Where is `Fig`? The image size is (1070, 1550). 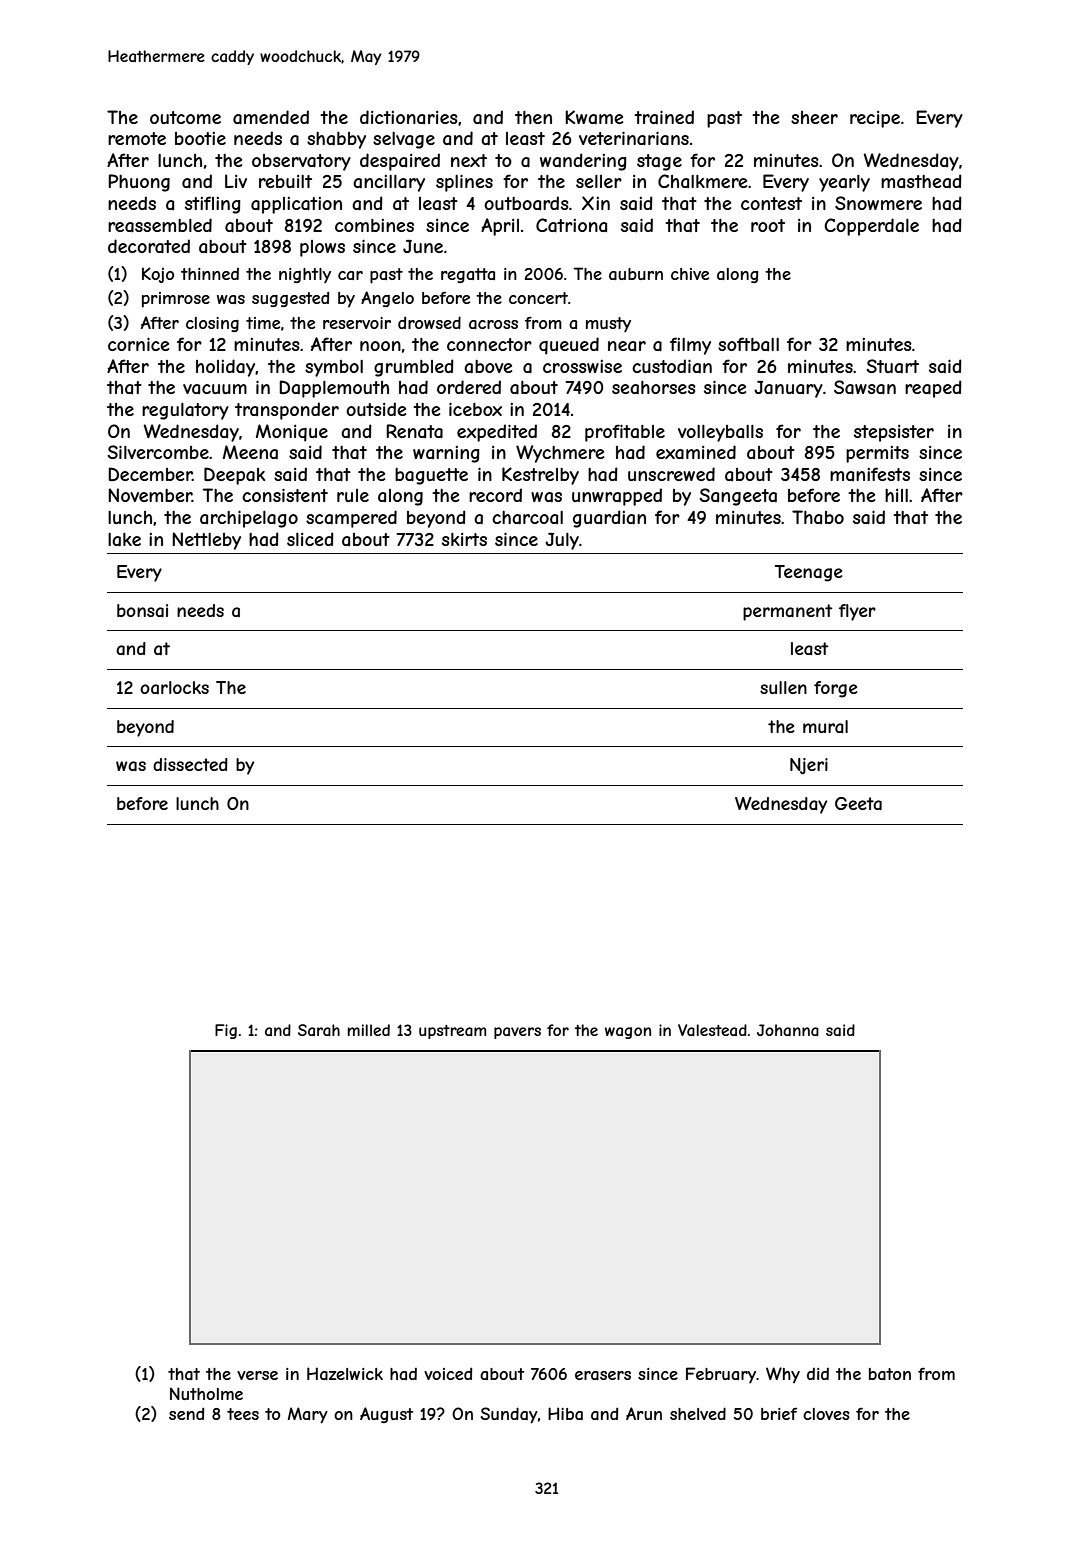 Fig is located at coordinates (226, 1031).
